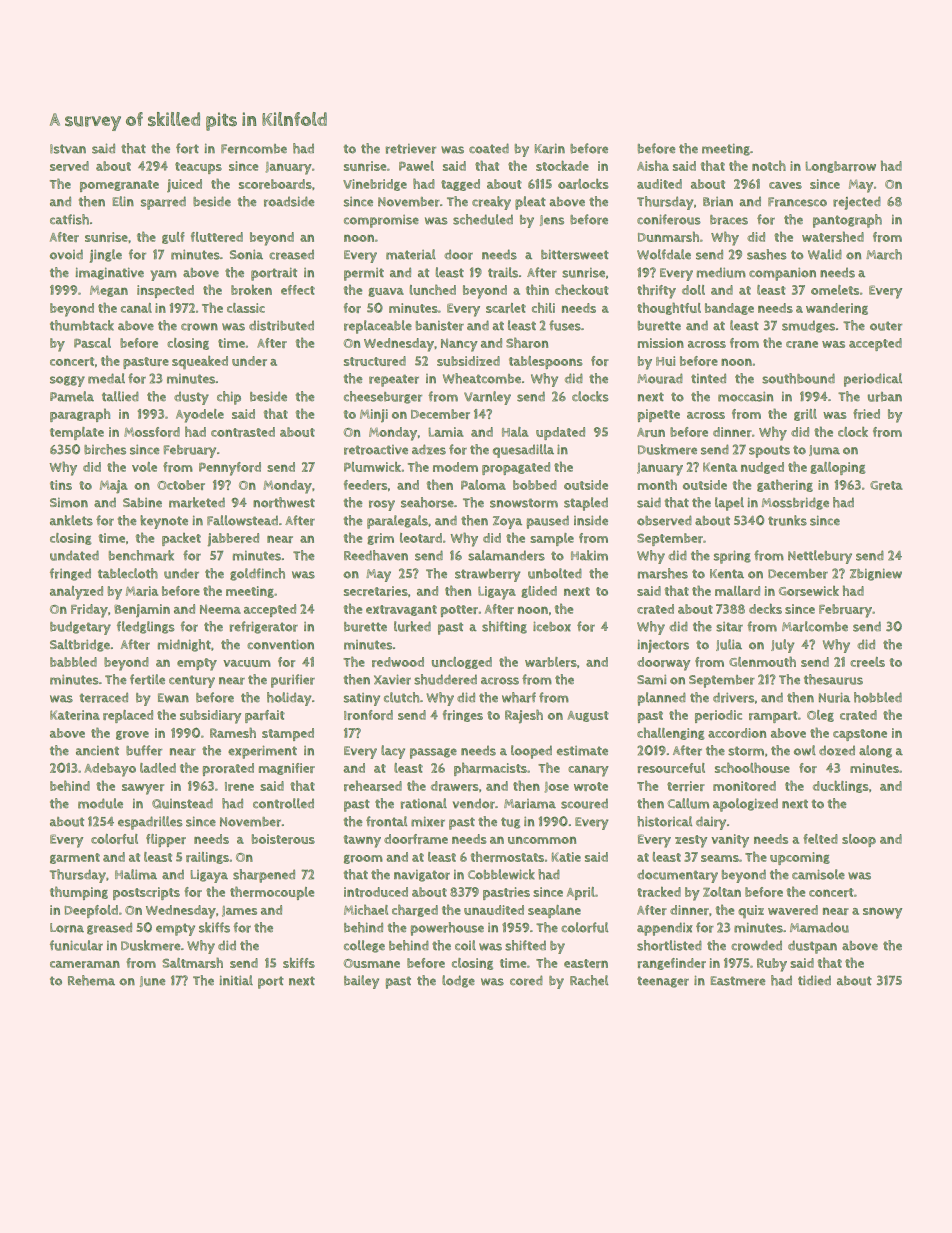  I want to click on Elin, so click(123, 201).
